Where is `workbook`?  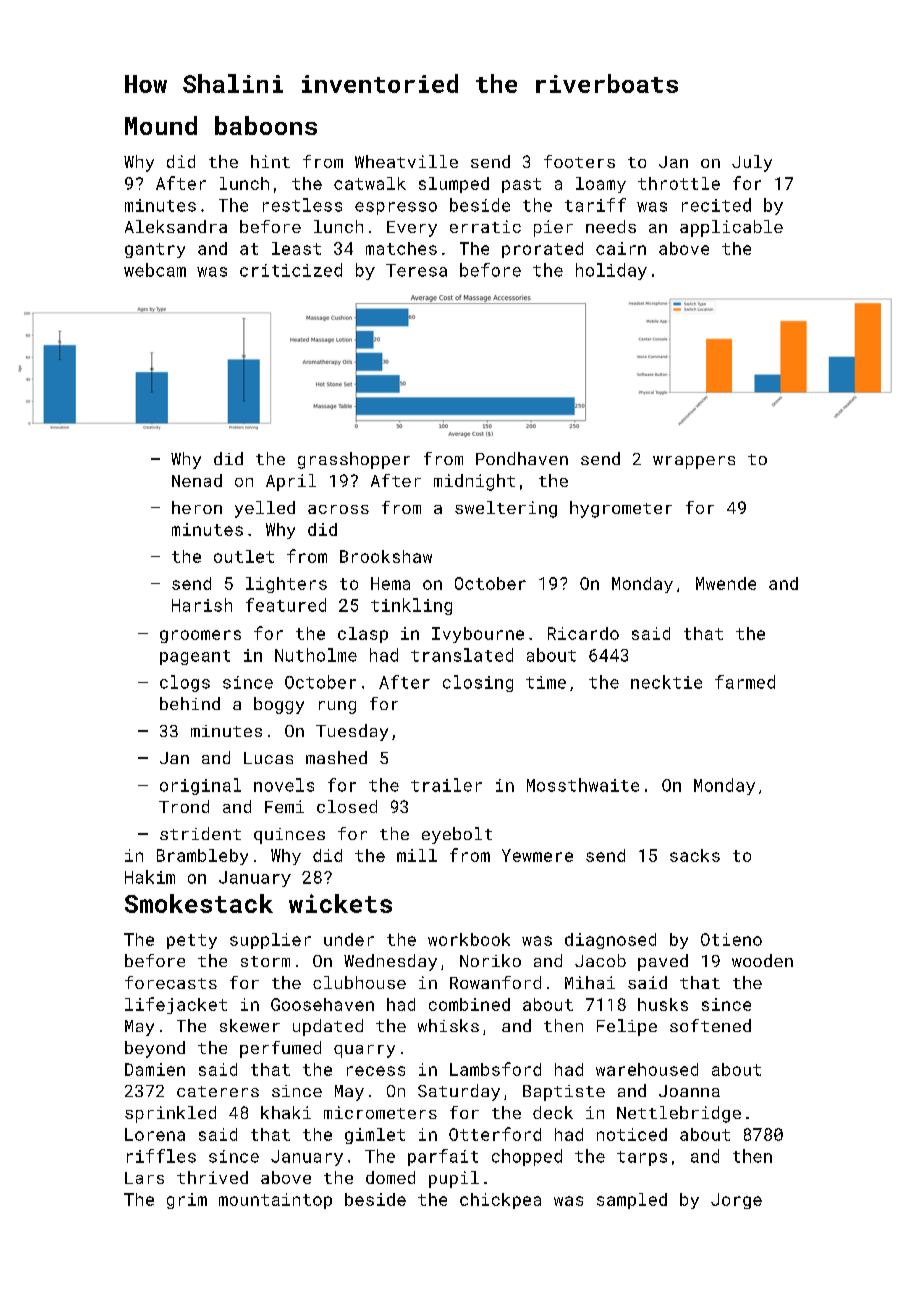 workbook is located at coordinates (469, 939).
